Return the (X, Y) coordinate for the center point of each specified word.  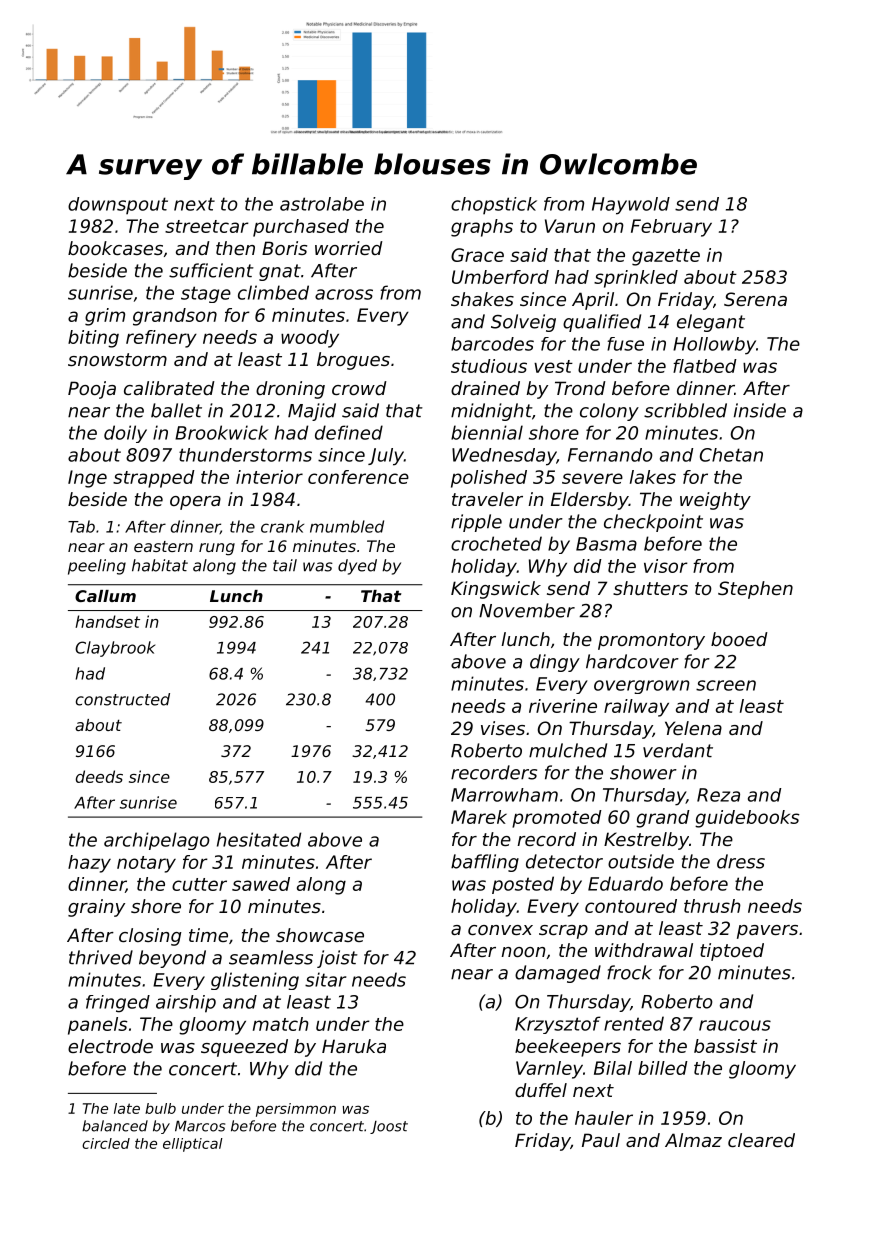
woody (310, 339)
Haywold (631, 206)
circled (106, 1143)
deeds (99, 776)
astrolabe (322, 204)
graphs (482, 228)
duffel (541, 1090)
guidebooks (747, 819)
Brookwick (222, 432)
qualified (602, 323)
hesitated (259, 839)
